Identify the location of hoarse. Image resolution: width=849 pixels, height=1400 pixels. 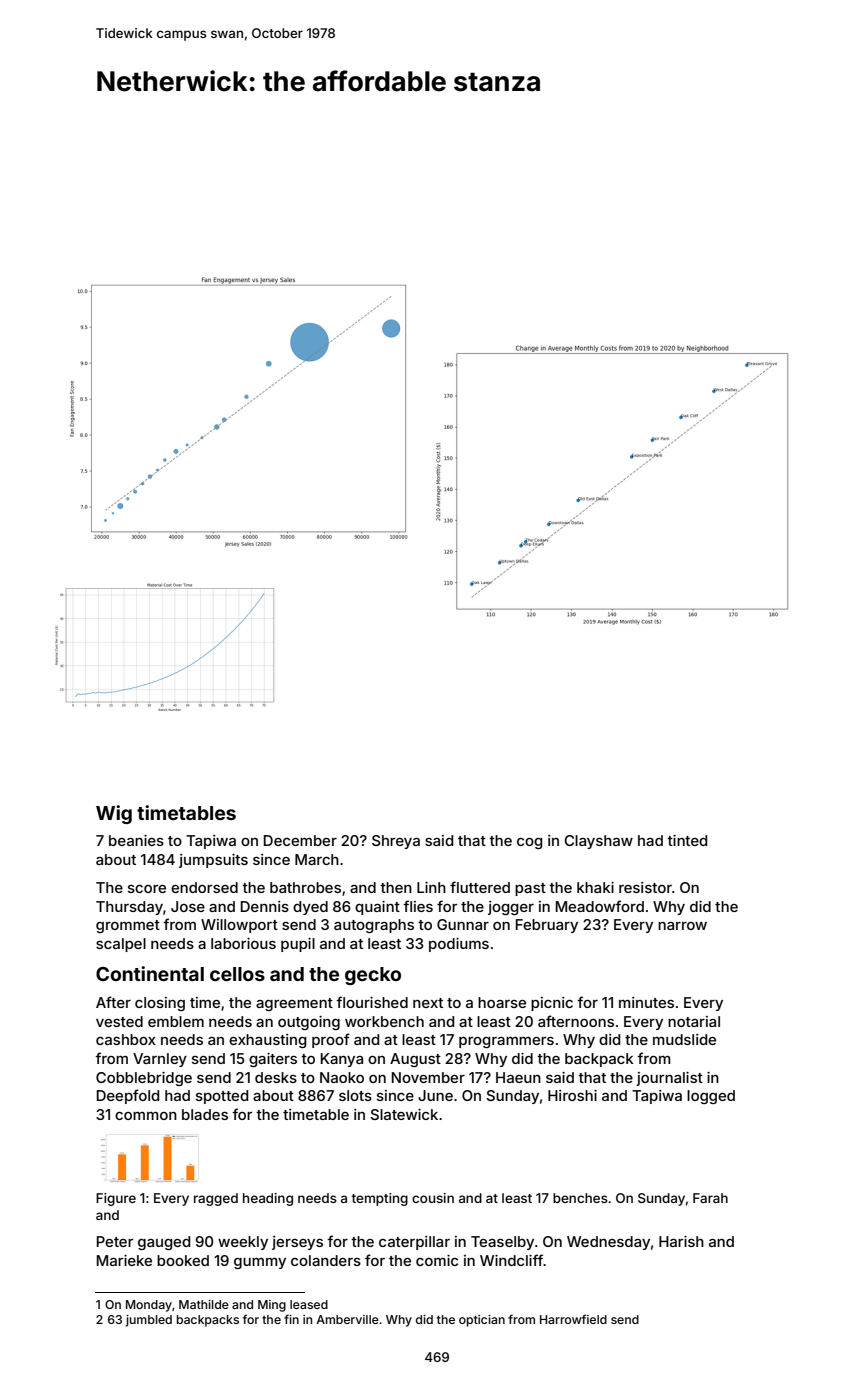
(502, 1002).
